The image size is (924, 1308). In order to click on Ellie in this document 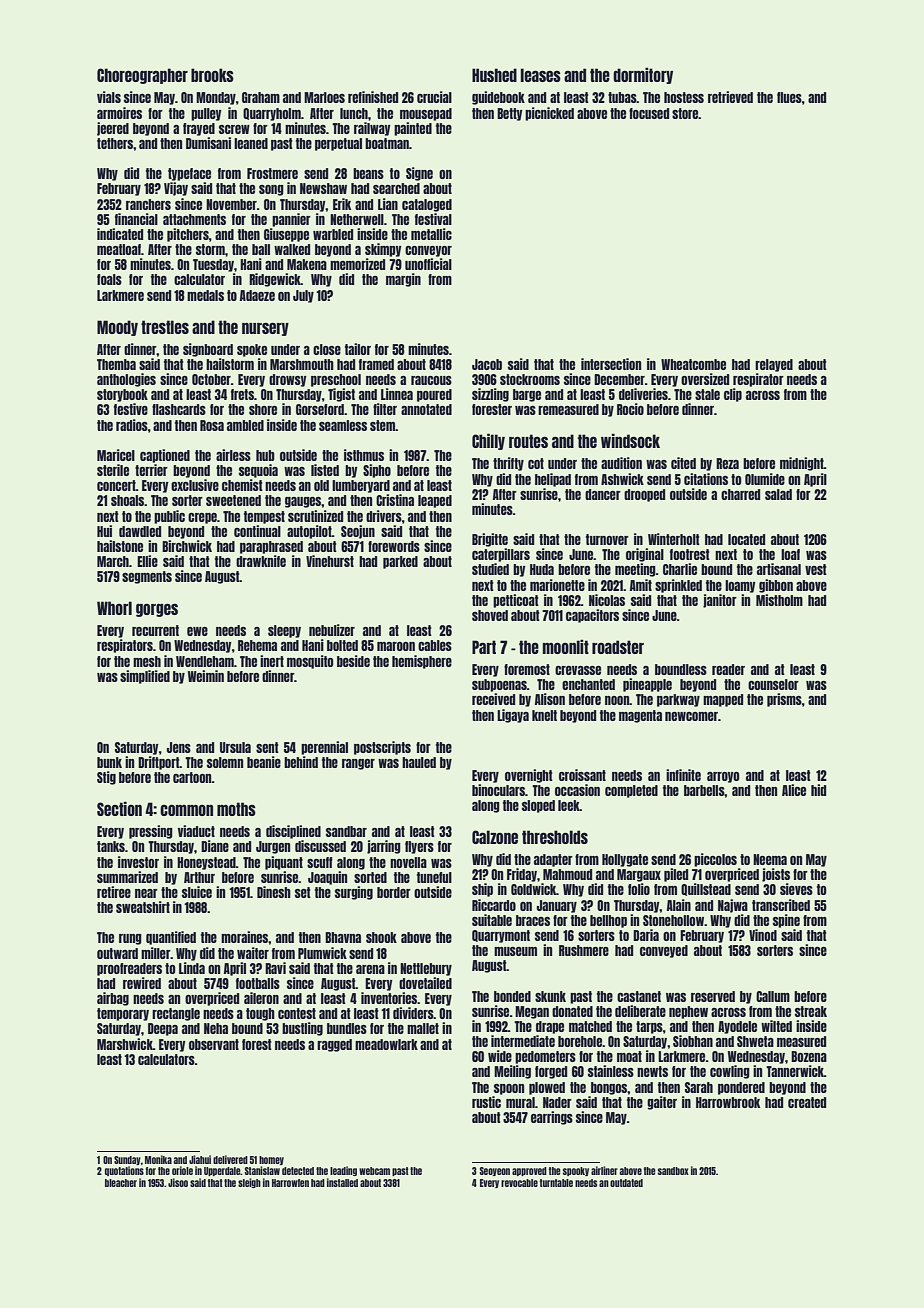, I will do `click(147, 561)`.
